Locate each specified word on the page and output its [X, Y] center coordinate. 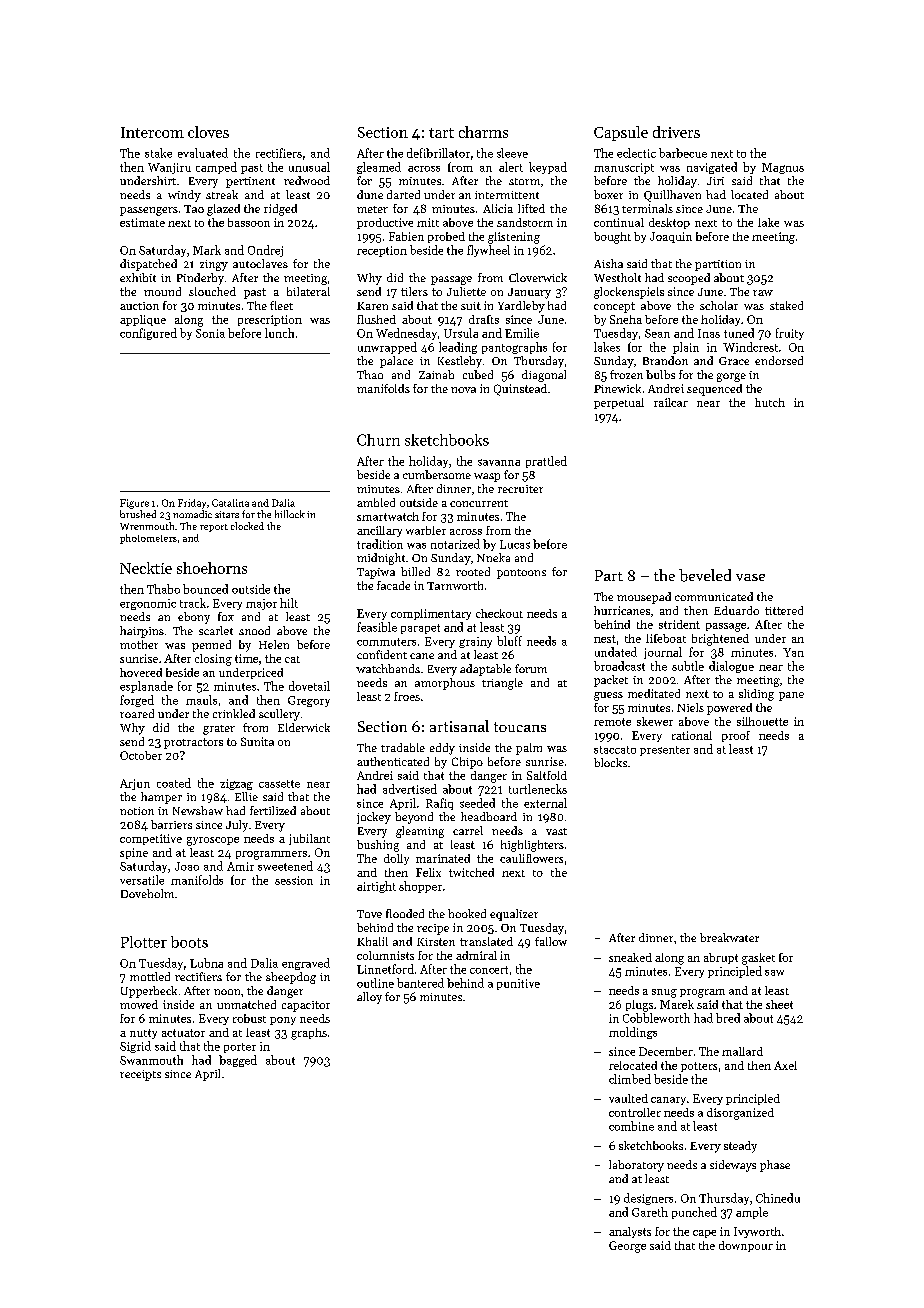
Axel [785, 1065]
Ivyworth [757, 1232]
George [627, 1247]
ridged [280, 210]
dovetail [309, 686]
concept [614, 307]
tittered [784, 610]
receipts [140, 1075]
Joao [187, 866]
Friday [192, 504]
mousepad [644, 598]
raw [763, 293]
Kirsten [436, 942]
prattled [546, 462]
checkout [499, 613]
